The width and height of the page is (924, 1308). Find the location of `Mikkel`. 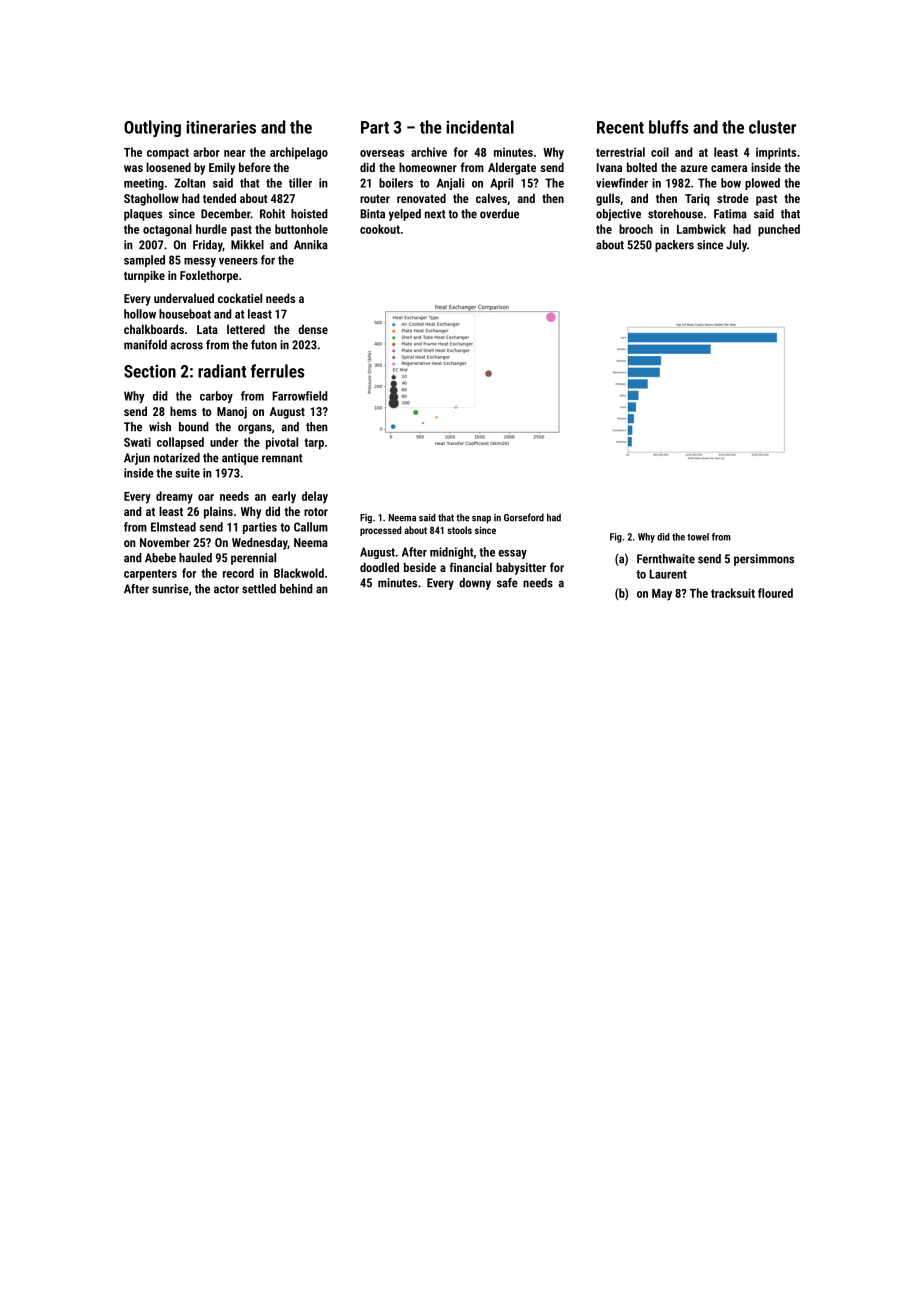

Mikkel is located at coordinates (247, 245).
